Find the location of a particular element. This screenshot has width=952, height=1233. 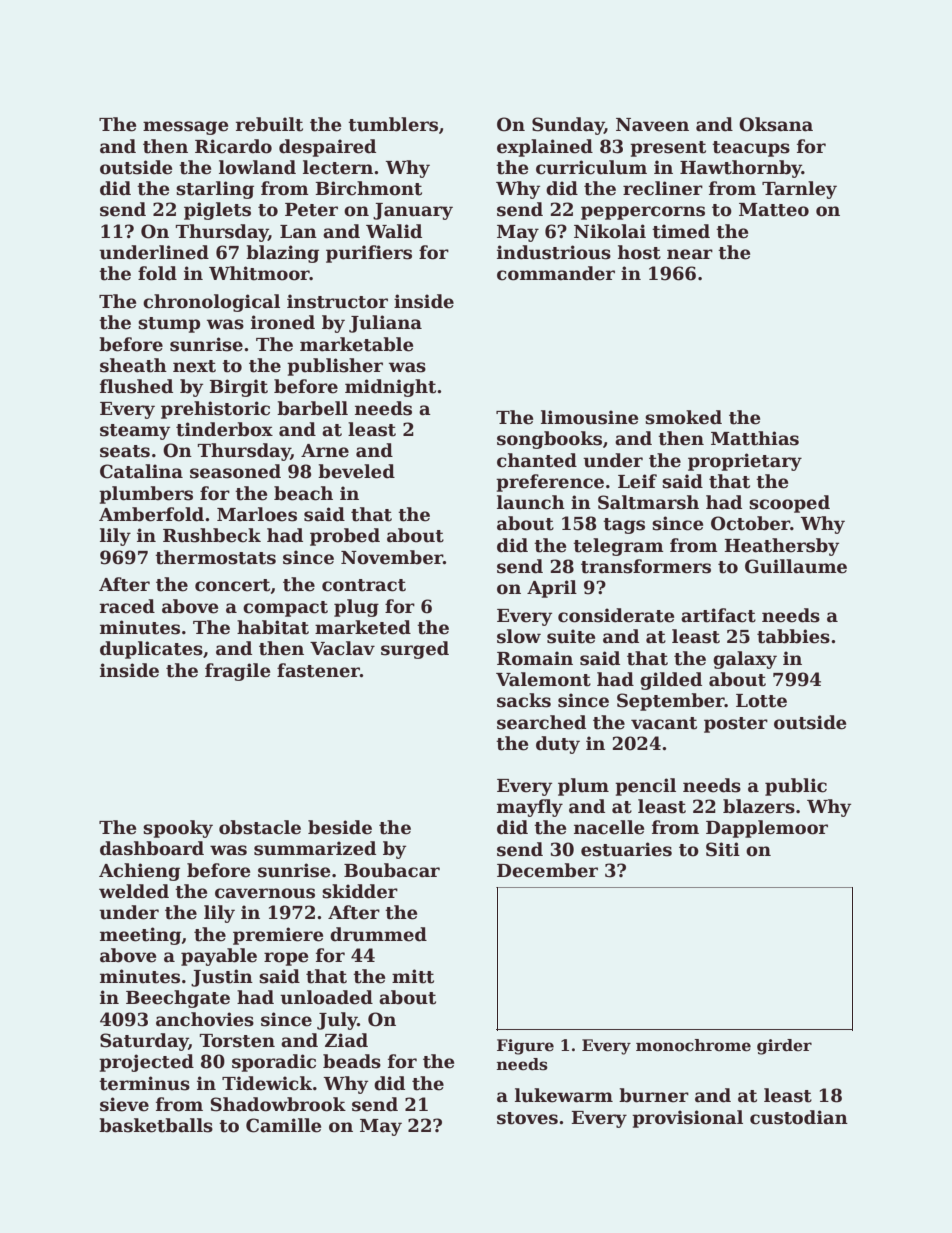

Oksana is located at coordinates (776, 124).
